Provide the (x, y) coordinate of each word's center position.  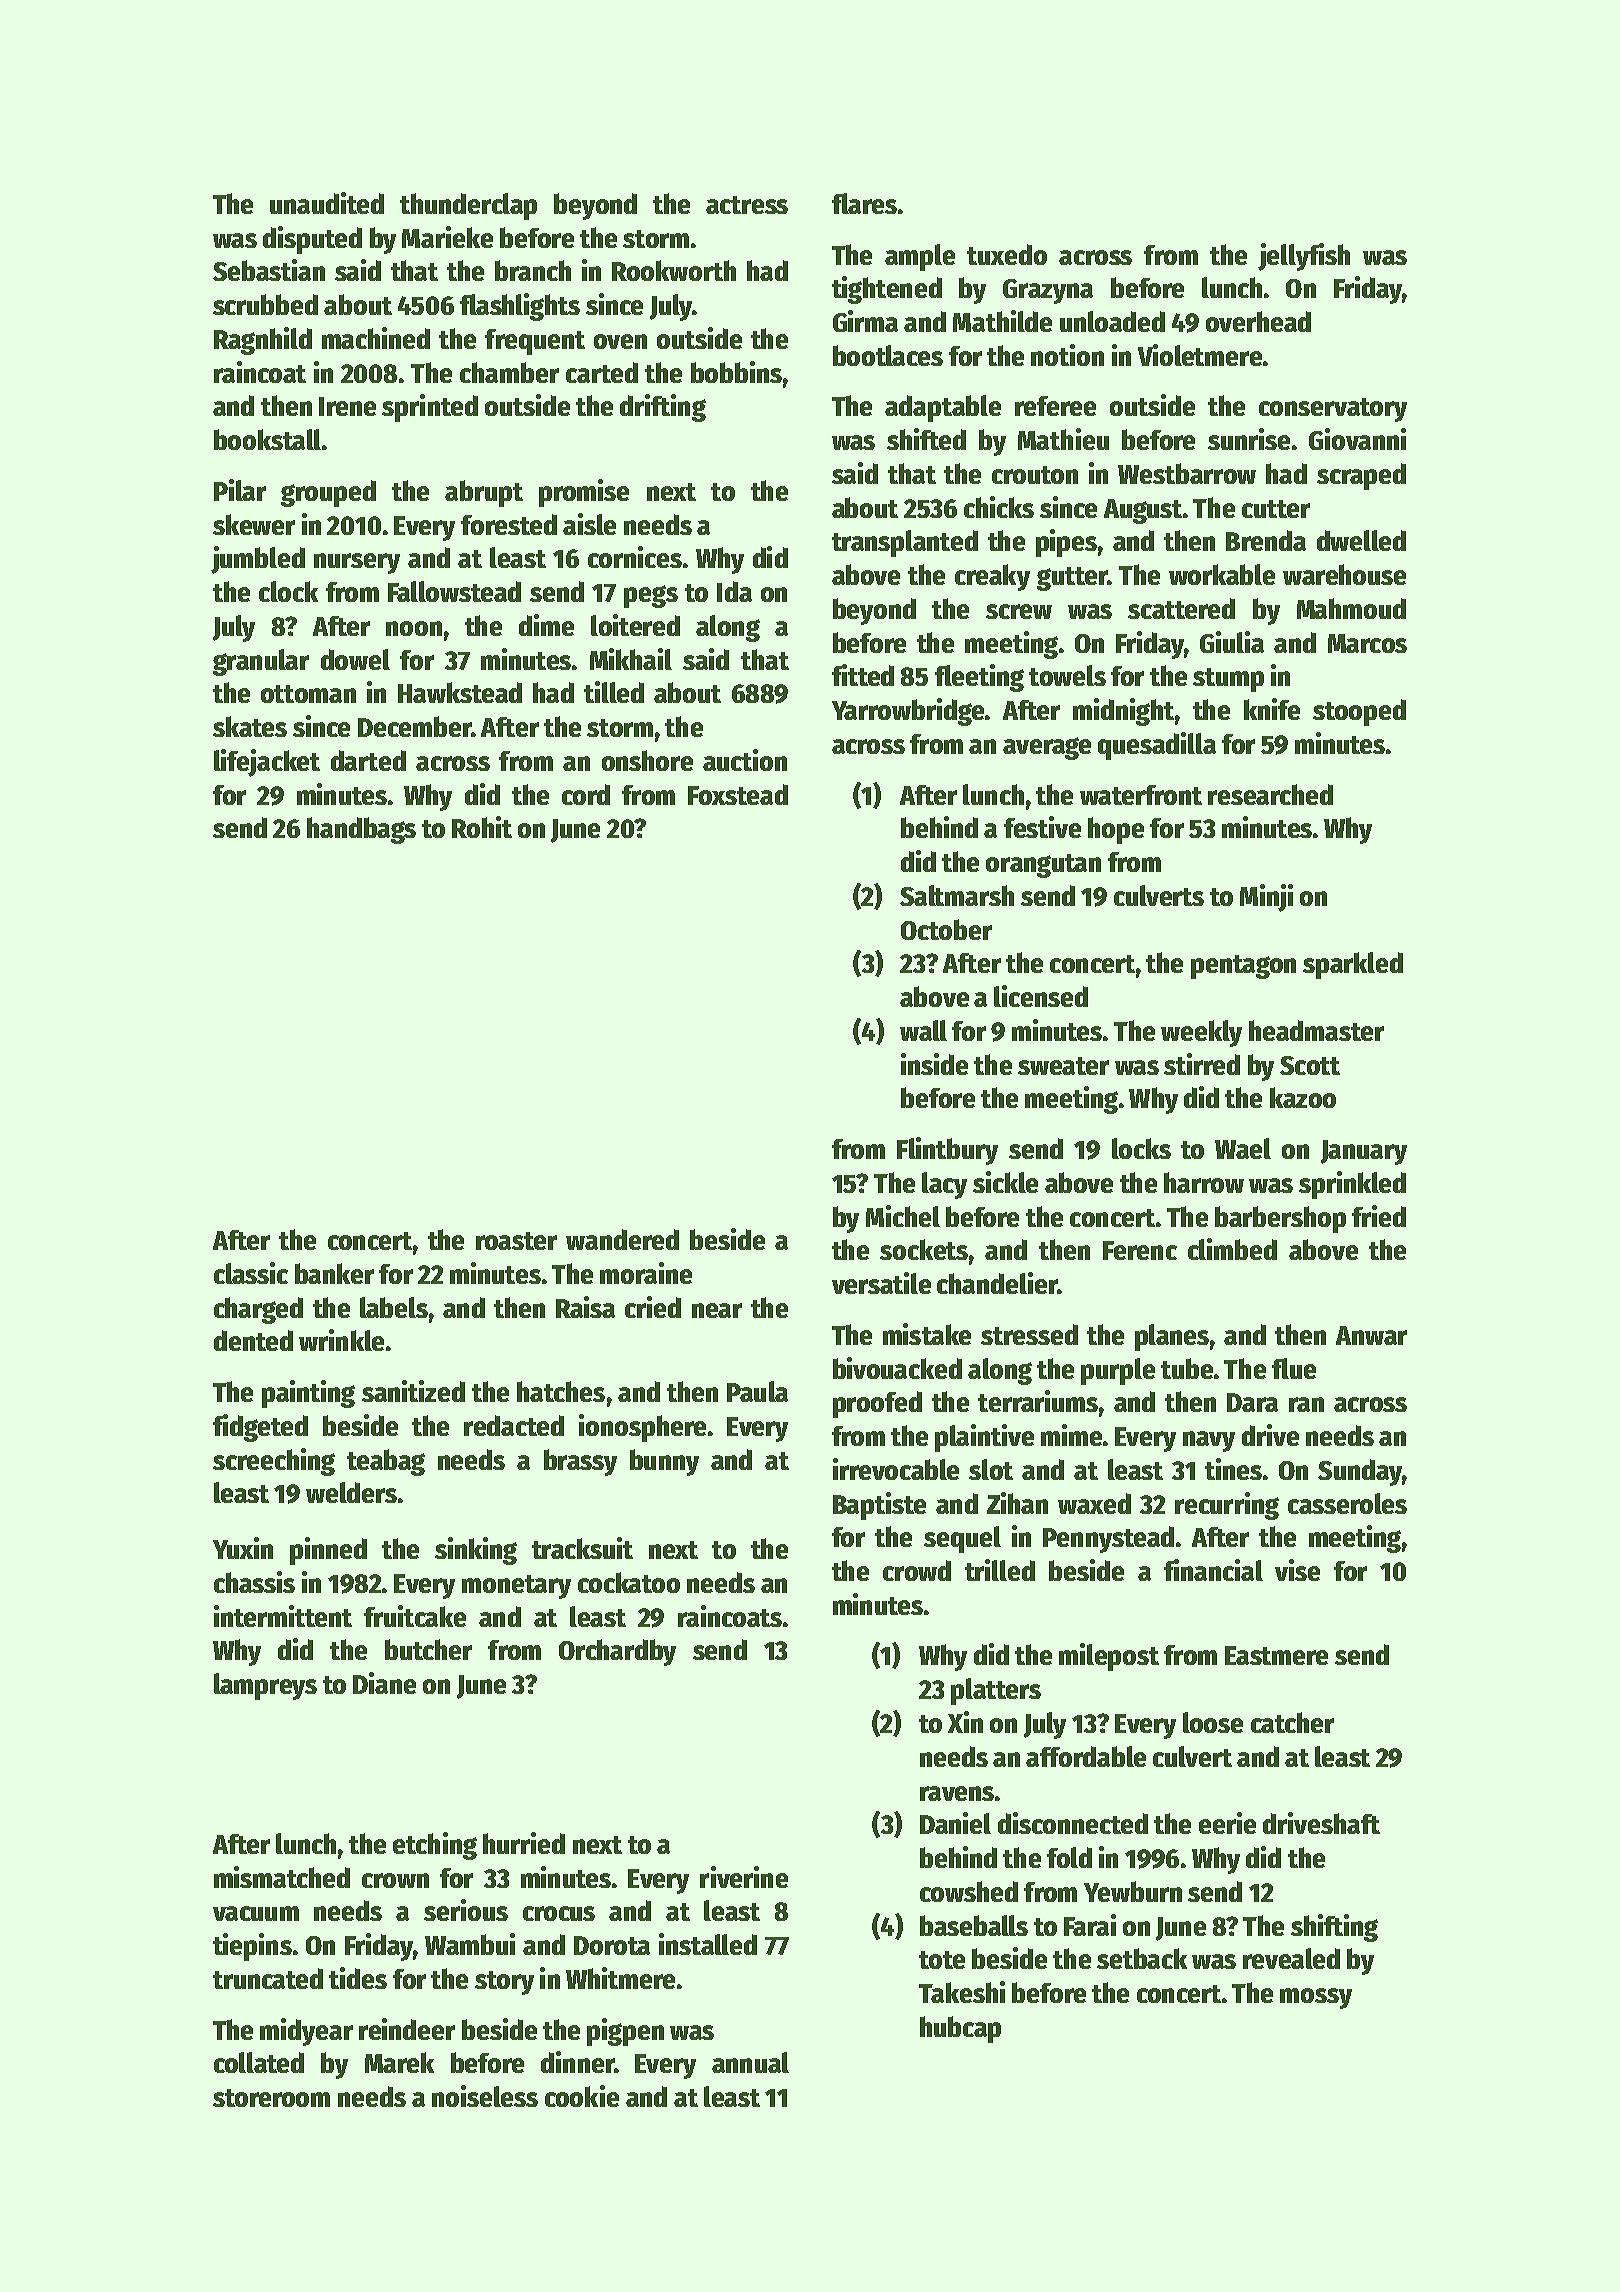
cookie (582, 2096)
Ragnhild (263, 341)
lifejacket (267, 763)
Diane (384, 1683)
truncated (268, 1978)
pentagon (1243, 967)
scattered (1181, 608)
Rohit (482, 827)
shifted (926, 439)
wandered (622, 1239)
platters (996, 1691)
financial (1213, 1570)
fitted (863, 675)
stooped (1359, 712)
